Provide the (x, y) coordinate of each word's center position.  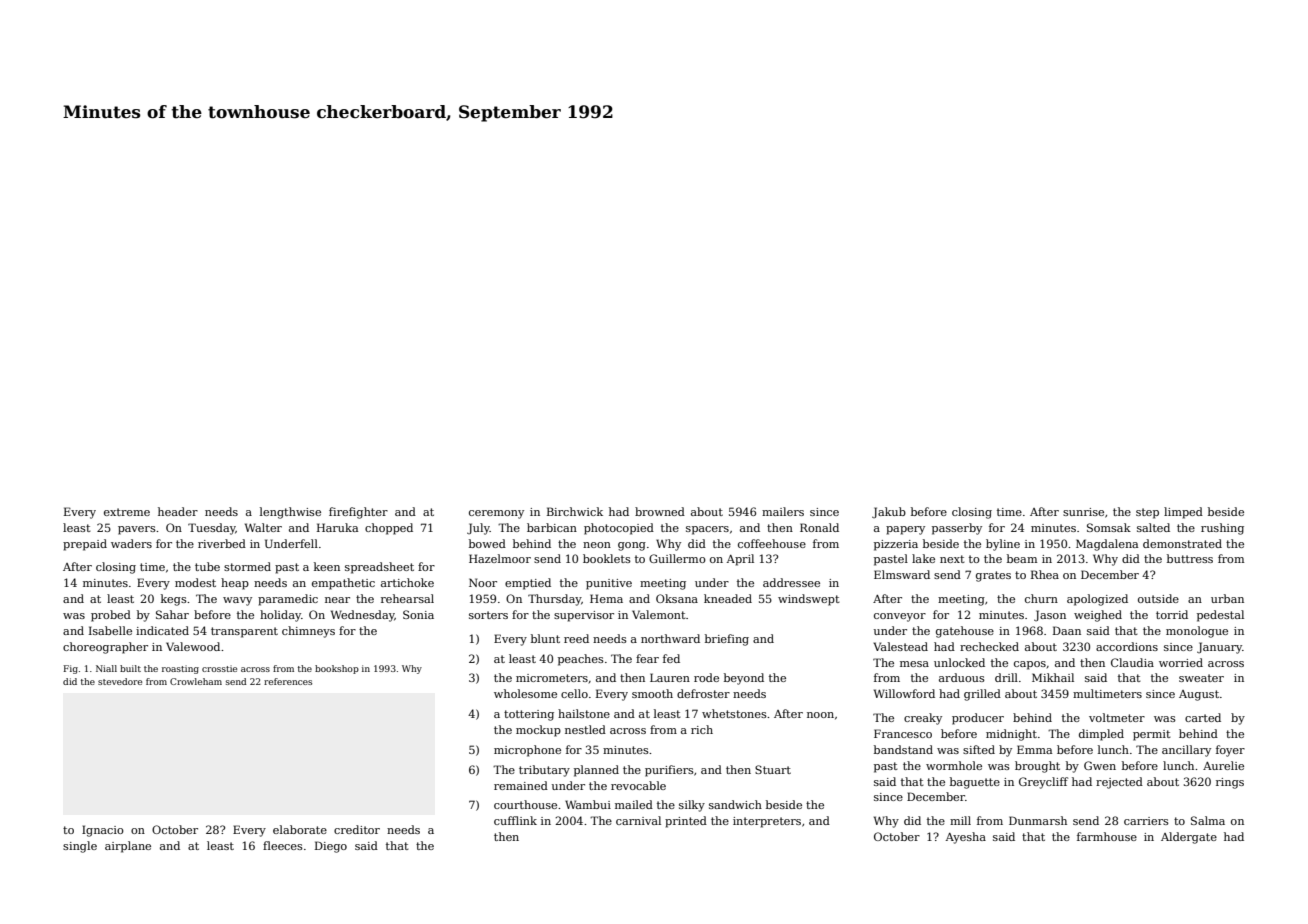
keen (327, 566)
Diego (331, 847)
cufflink (515, 820)
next (952, 559)
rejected (1119, 783)
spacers (707, 530)
